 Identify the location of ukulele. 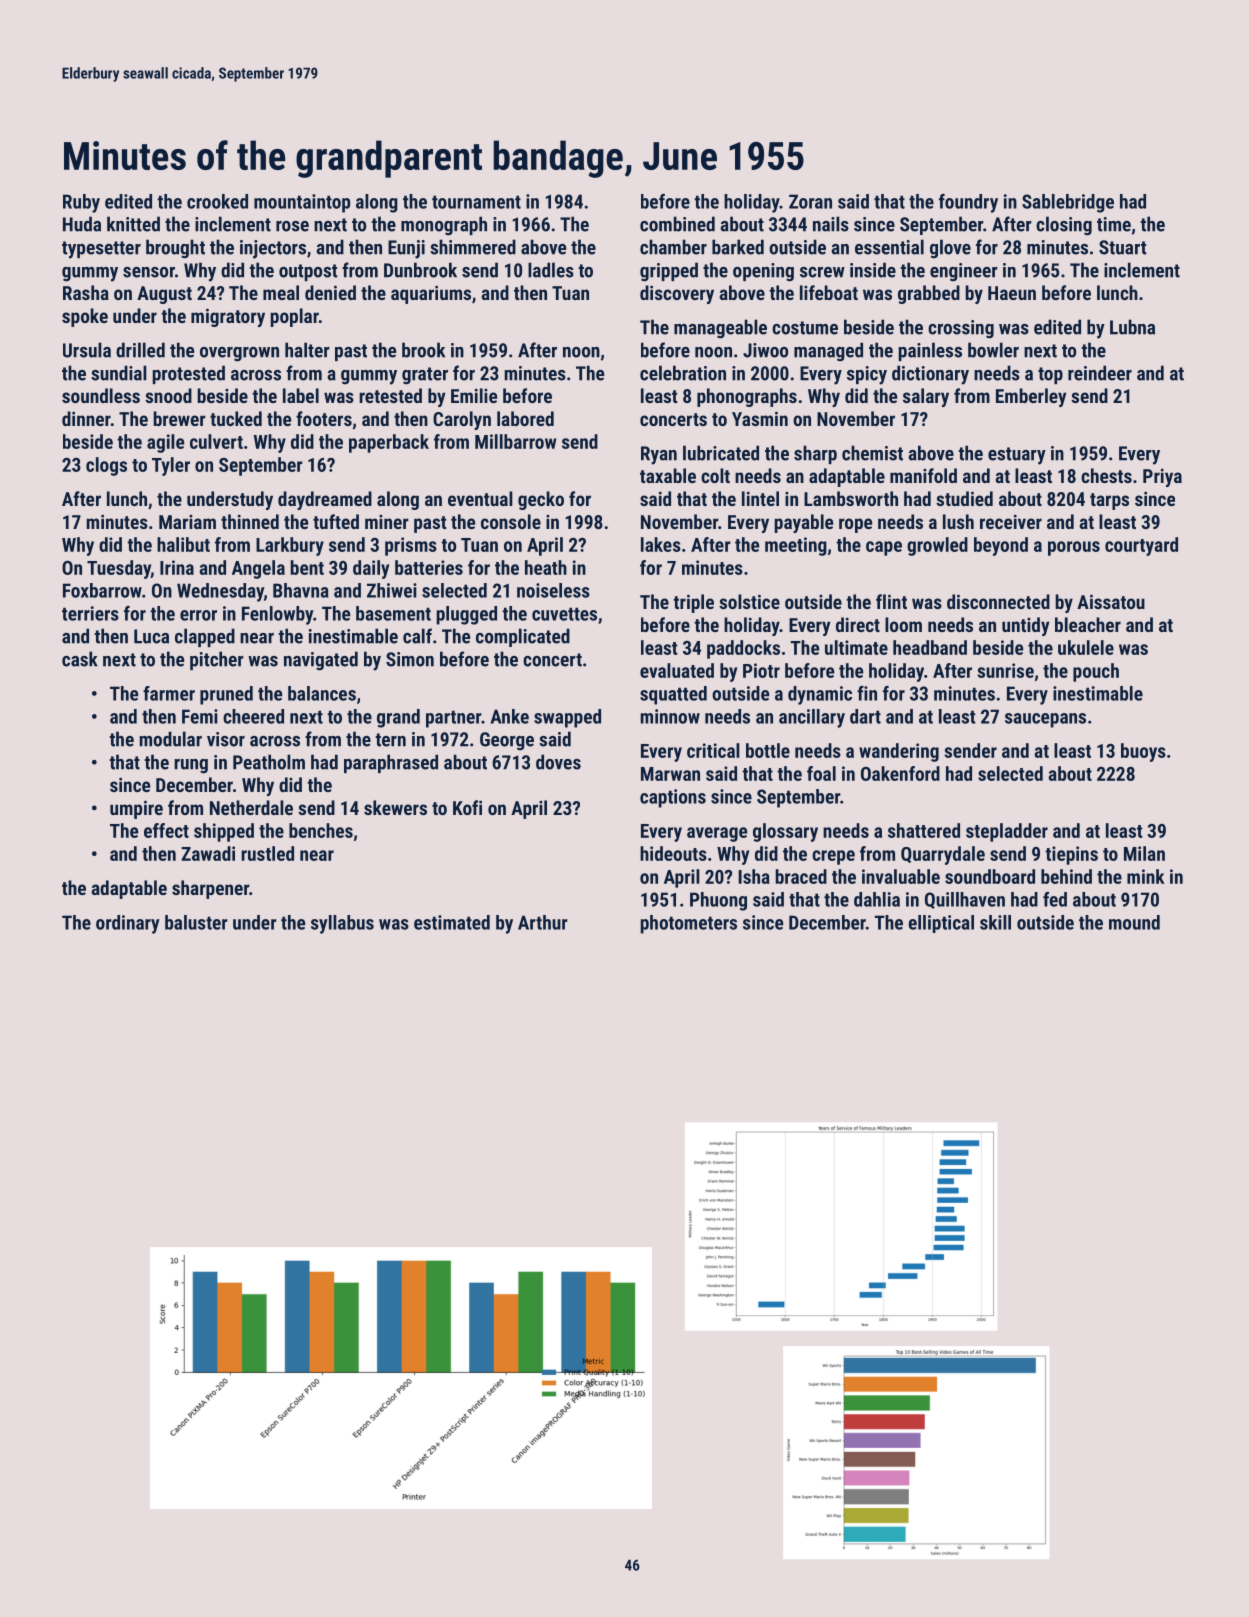
(1086, 647).
